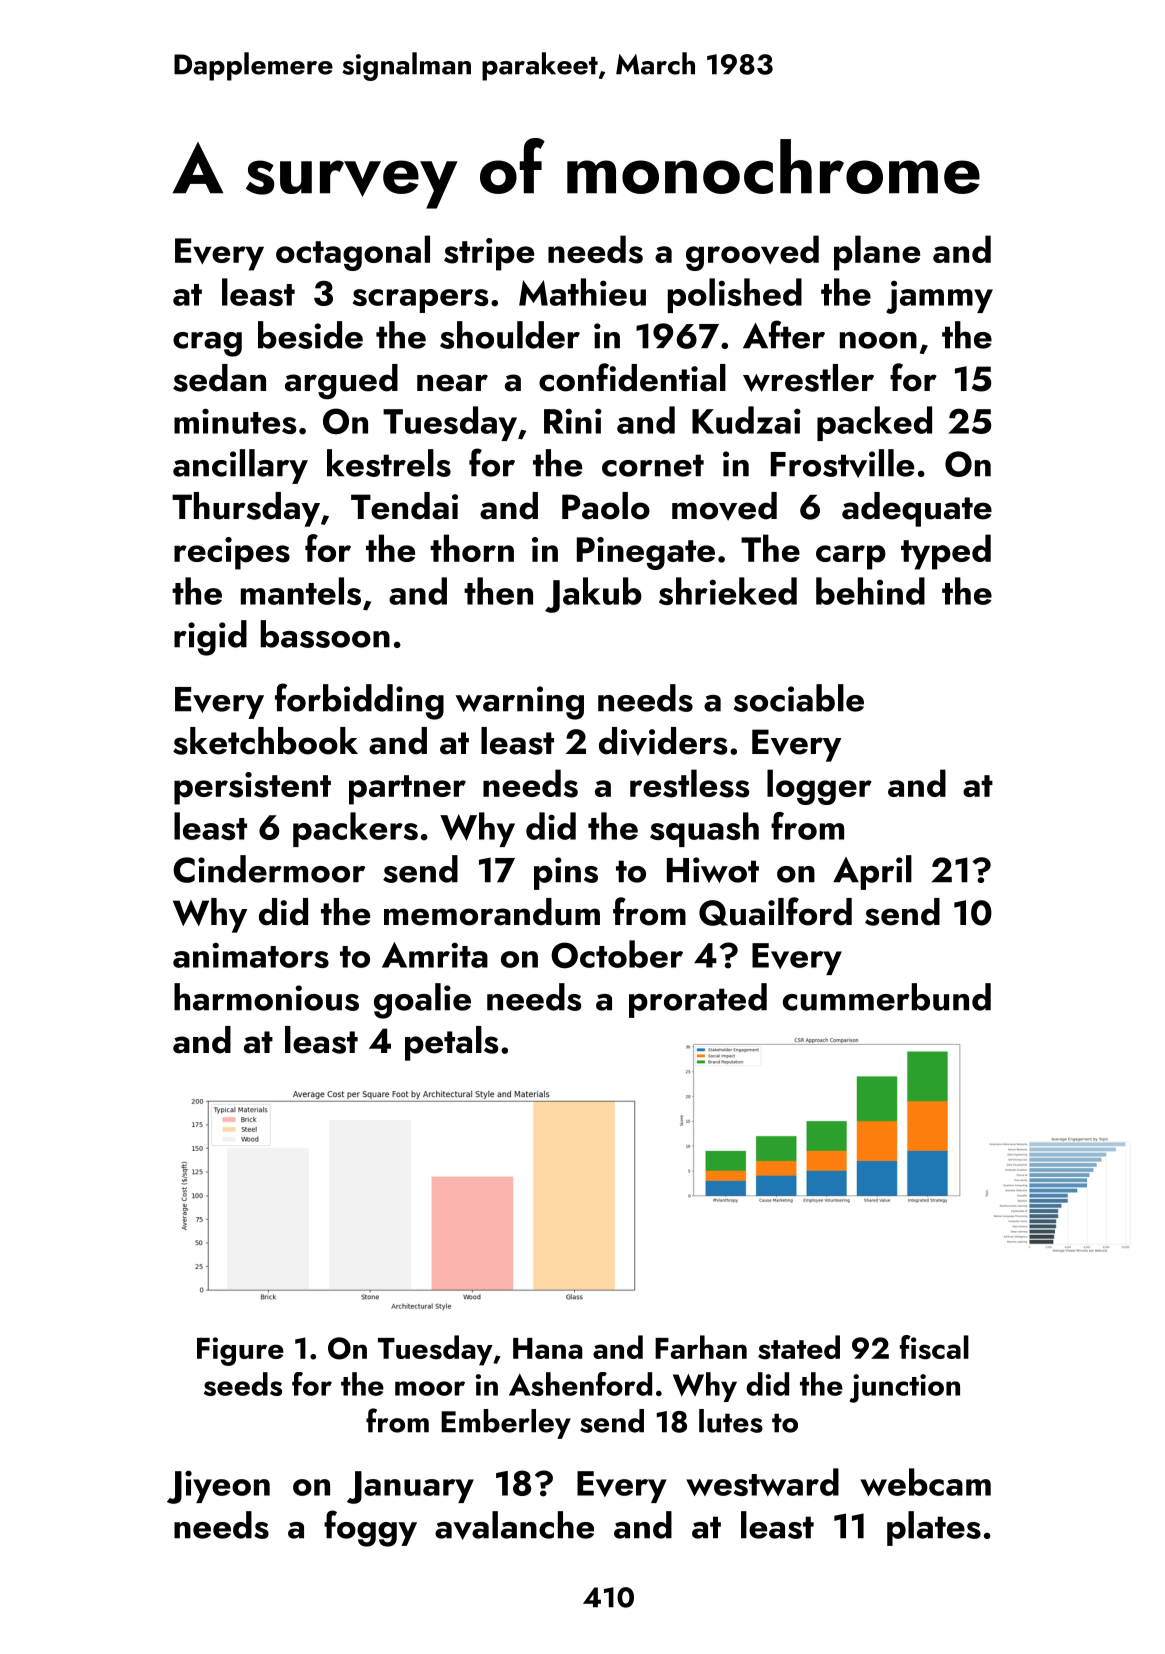 This image has height=1654, width=1165. What do you see at coordinates (266, 997) in the image?
I see `harmonious` at bounding box center [266, 997].
